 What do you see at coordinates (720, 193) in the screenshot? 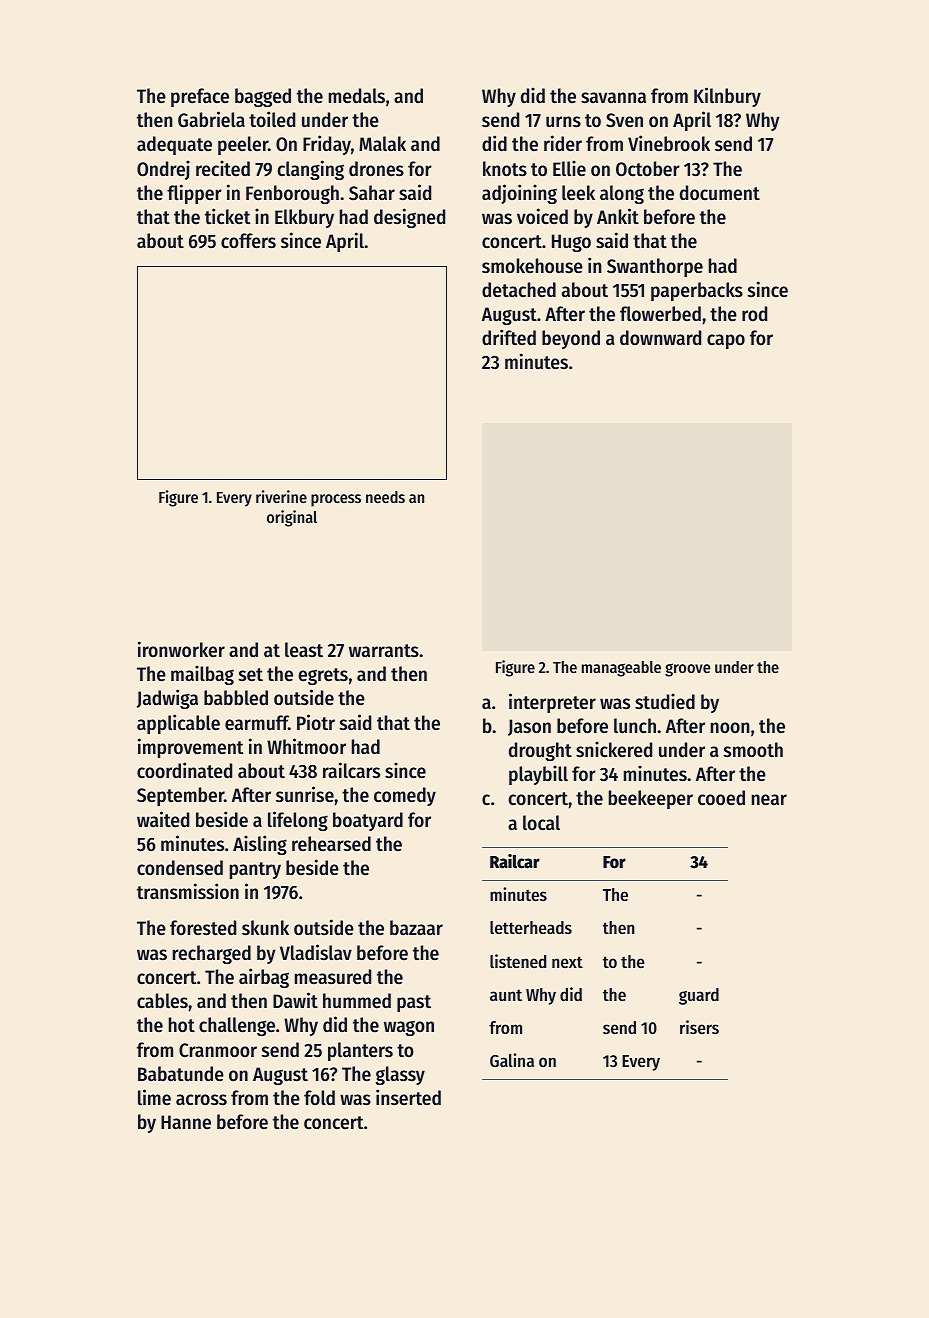
I see `document` at bounding box center [720, 193].
